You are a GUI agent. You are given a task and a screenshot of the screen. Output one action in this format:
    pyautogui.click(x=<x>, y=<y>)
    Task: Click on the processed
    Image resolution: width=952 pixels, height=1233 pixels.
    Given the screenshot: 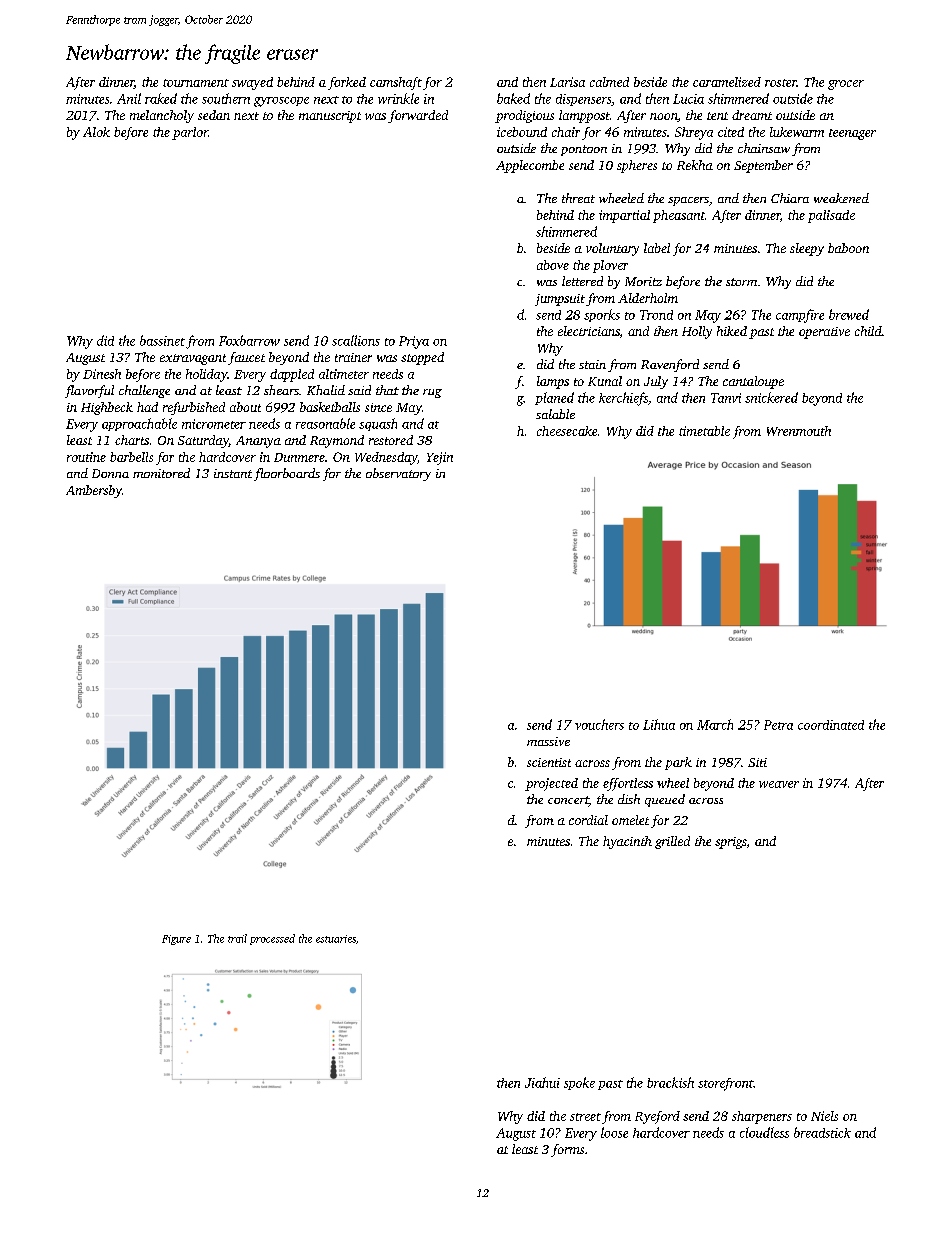 What is the action you would take?
    pyautogui.click(x=272, y=939)
